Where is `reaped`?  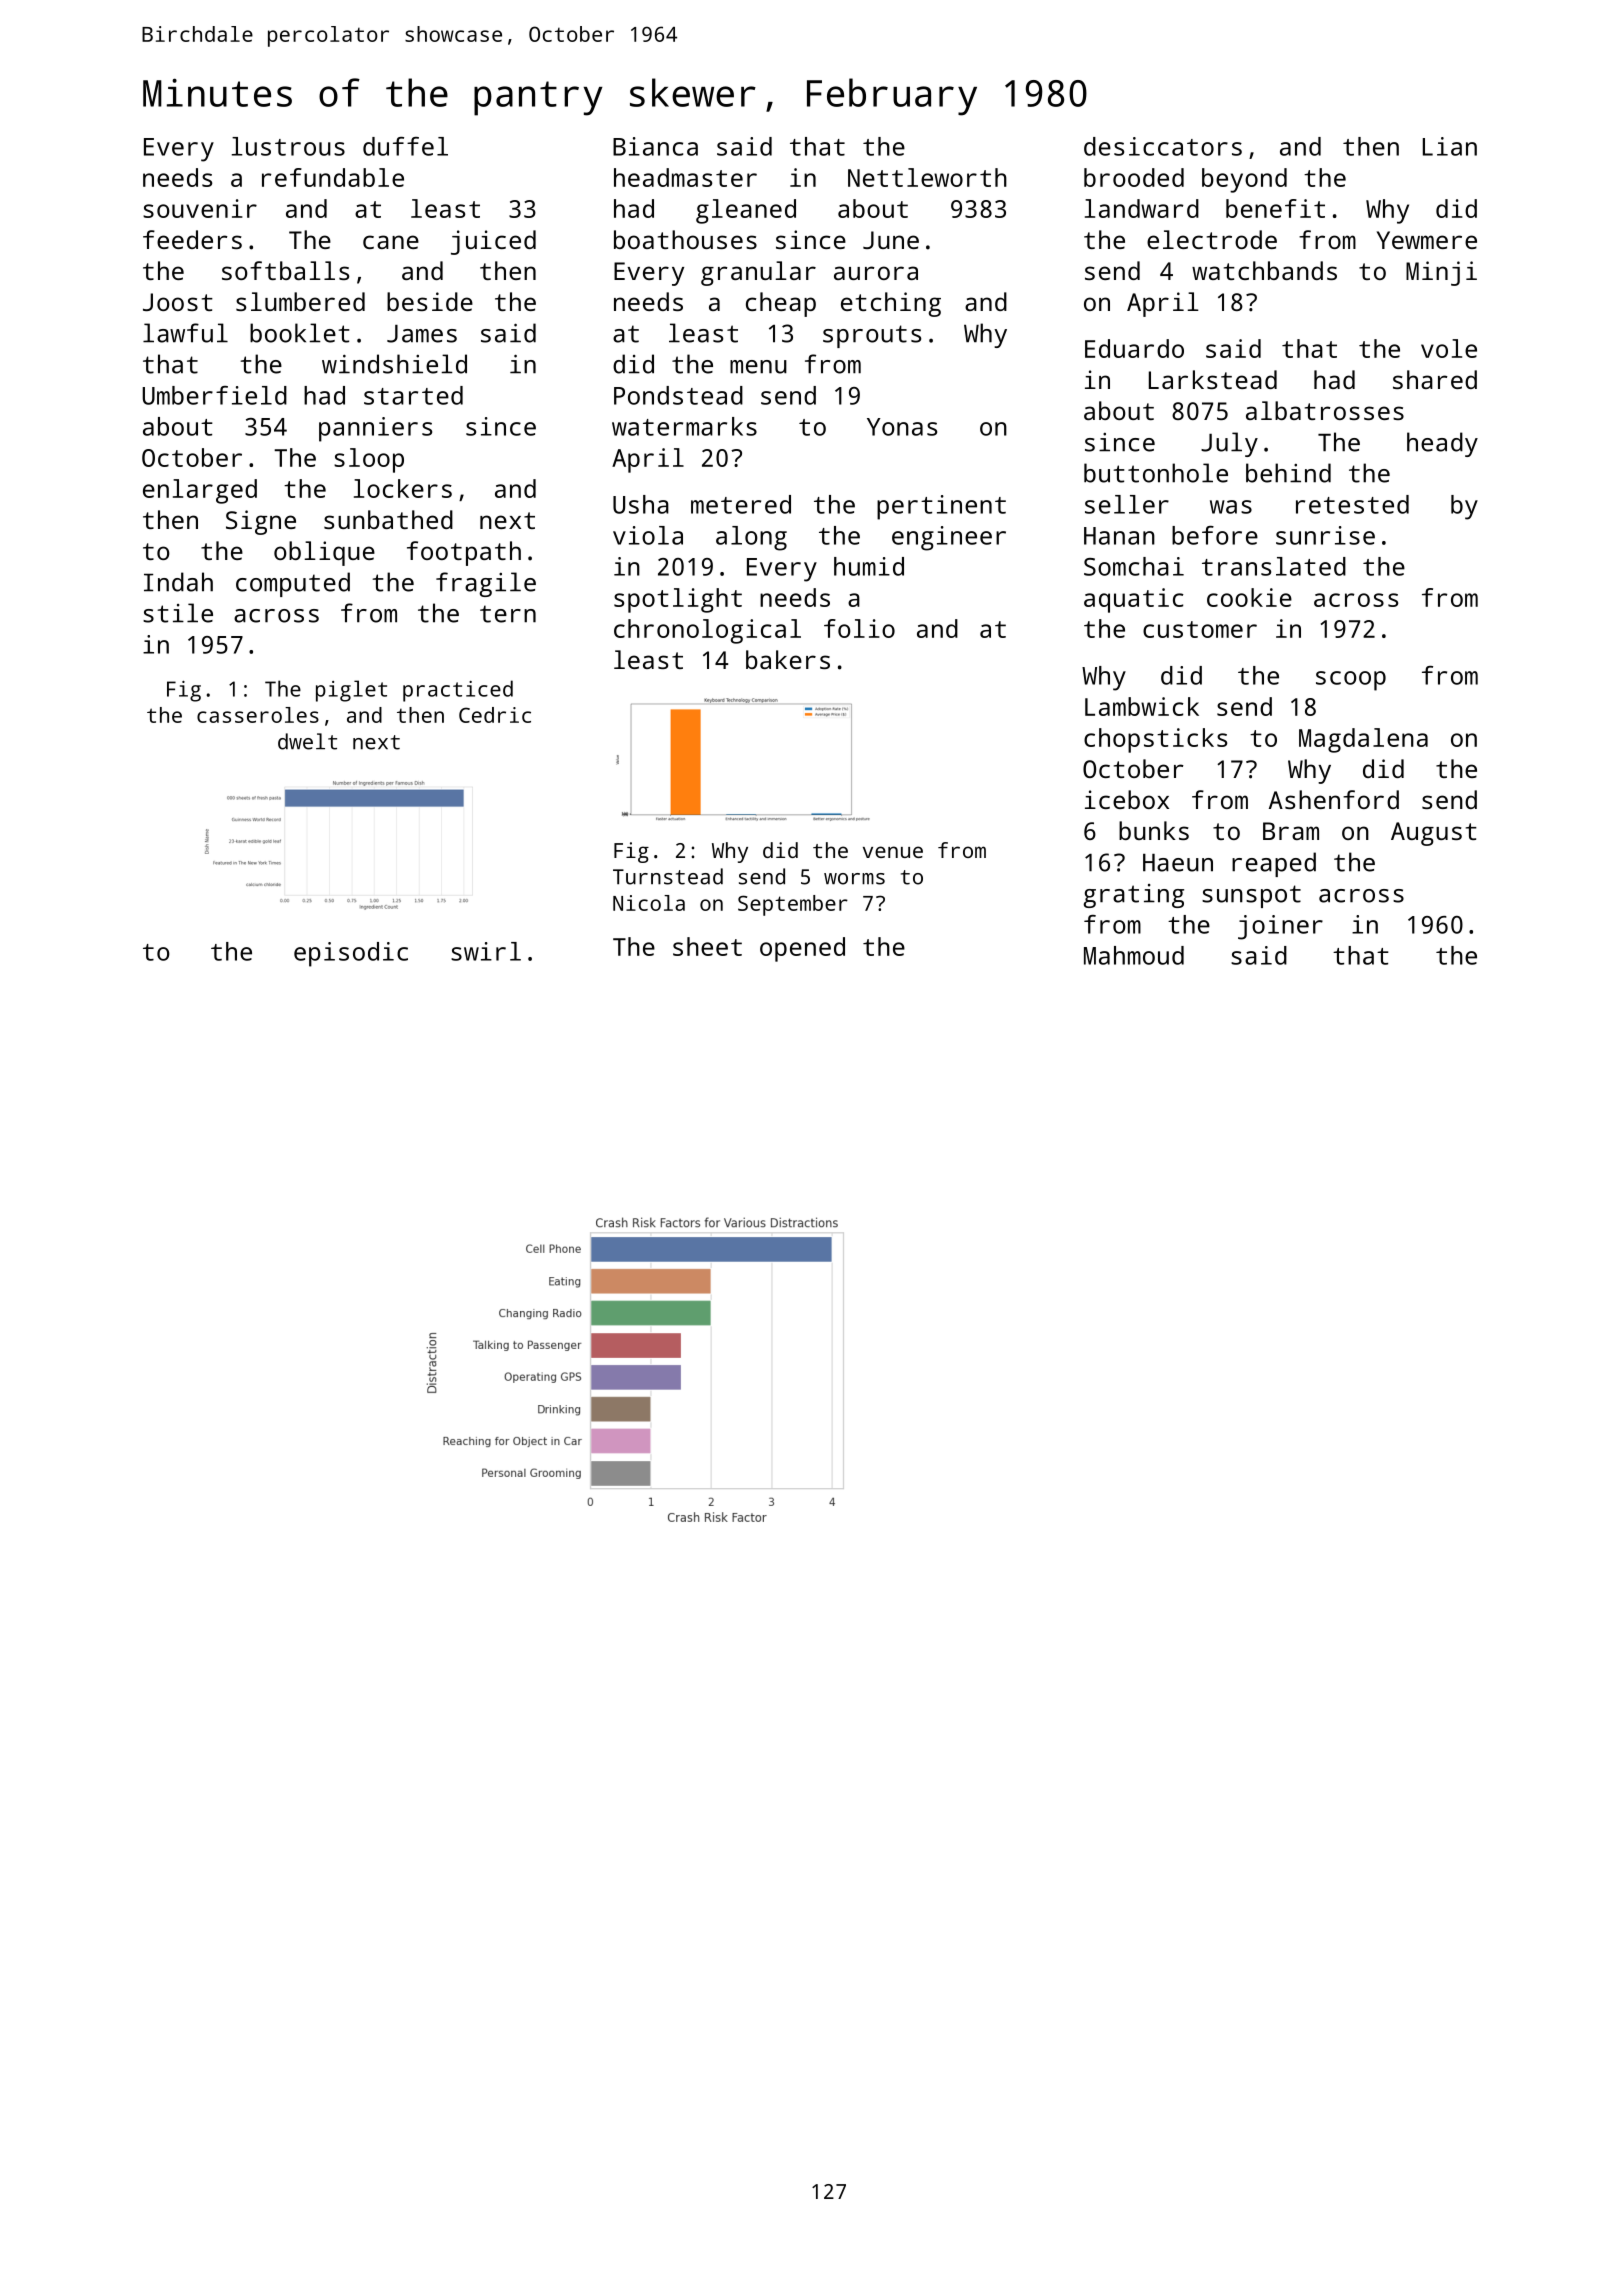
reaped is located at coordinates (1274, 864).
